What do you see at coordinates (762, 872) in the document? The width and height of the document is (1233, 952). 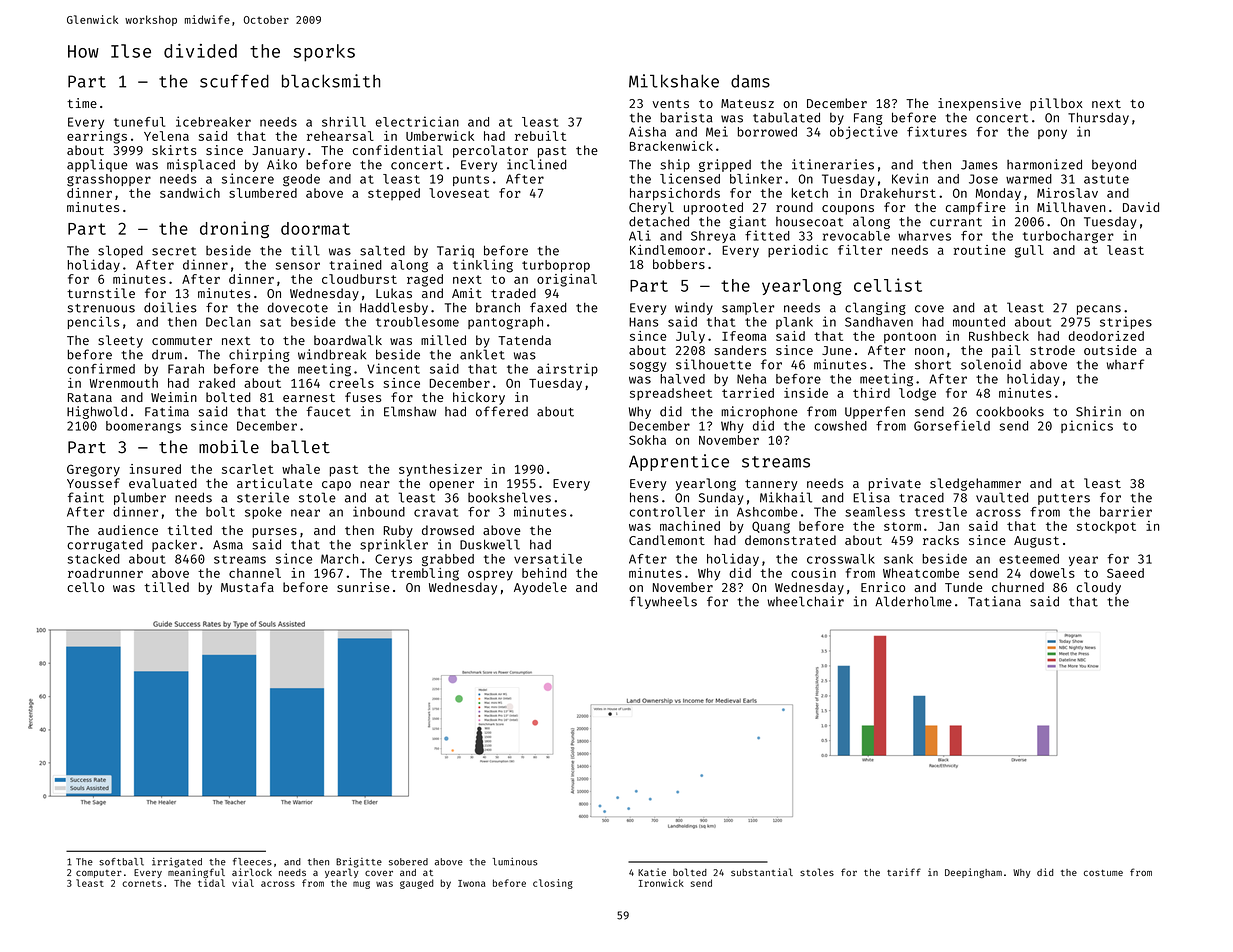 I see `substantial` at bounding box center [762, 872].
